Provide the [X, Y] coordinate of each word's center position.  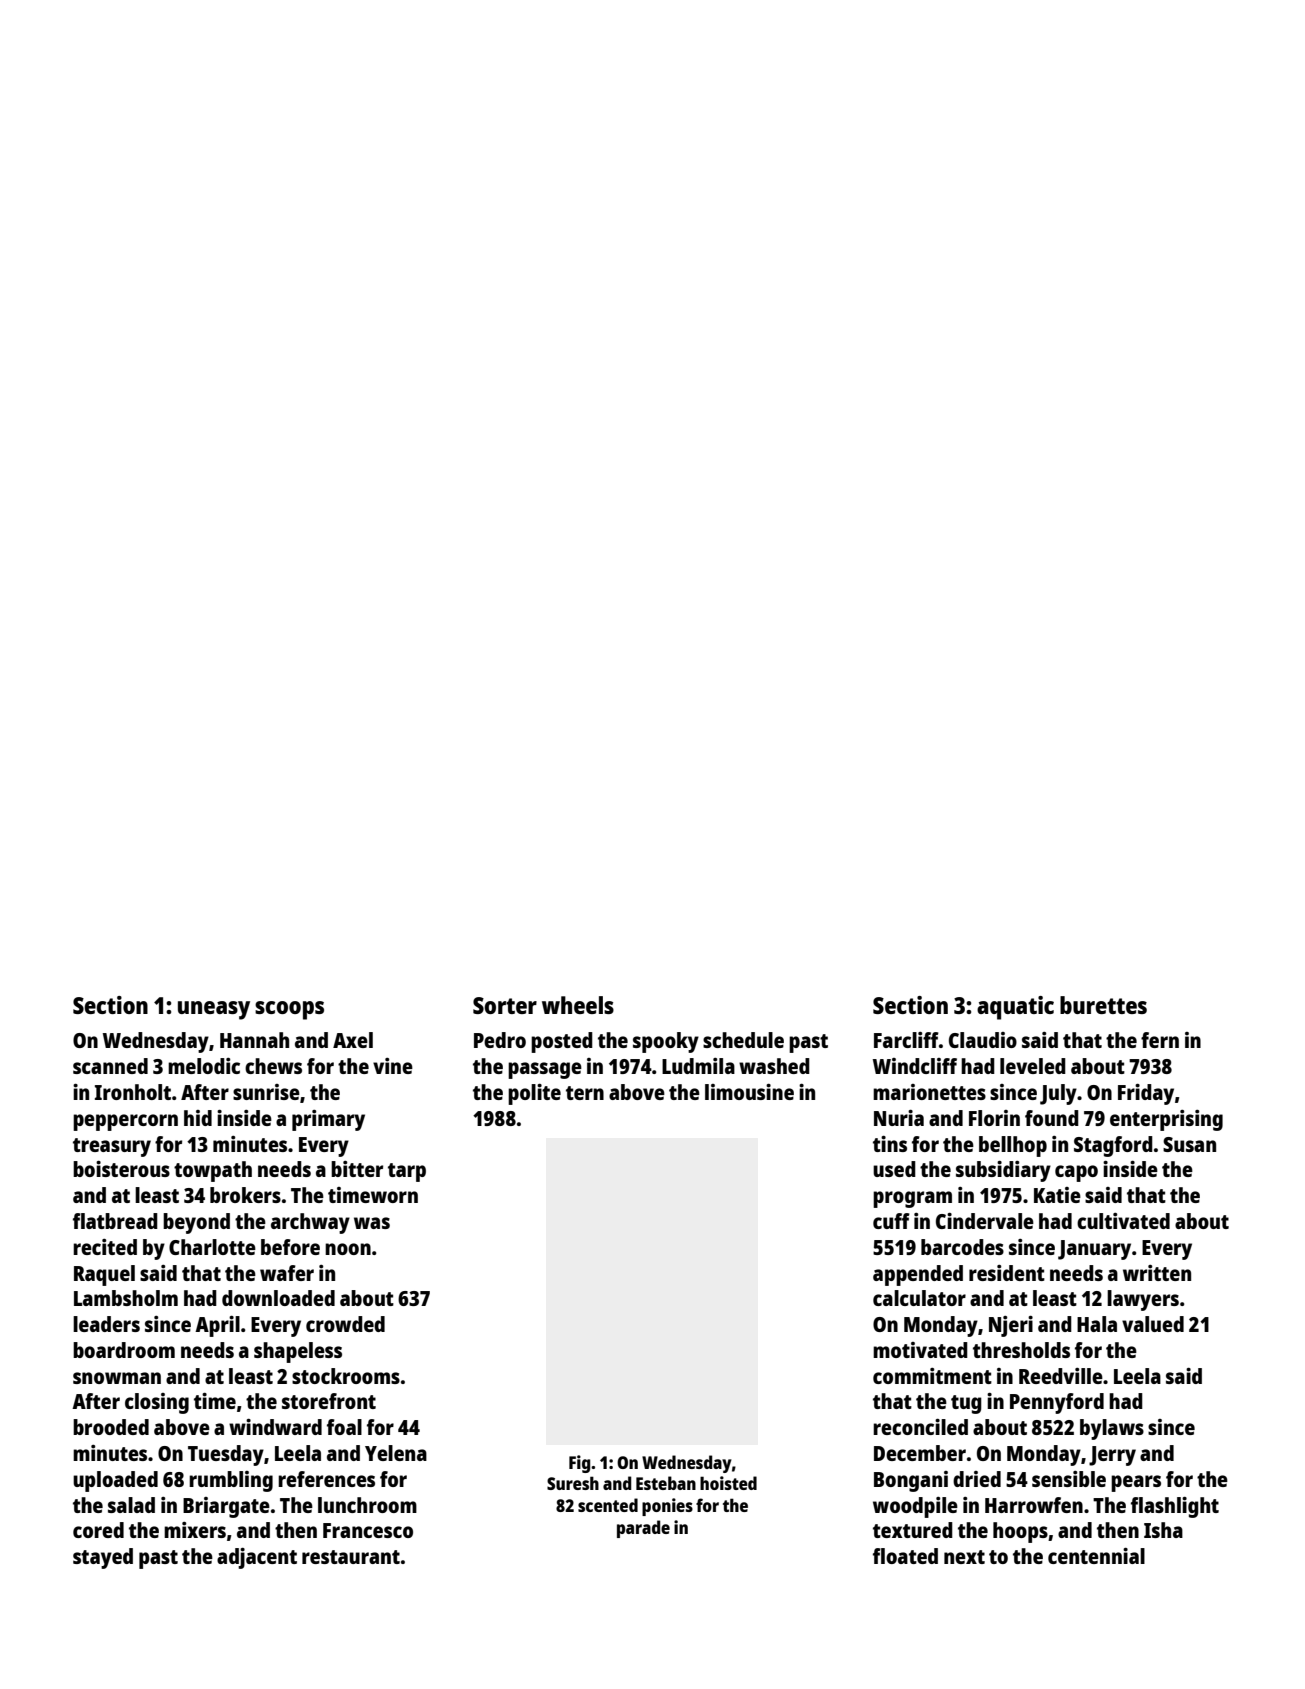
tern [585, 1093]
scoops [289, 1010]
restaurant [351, 1557]
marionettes [929, 1092]
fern [1160, 1040]
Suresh [573, 1483]
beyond [196, 1223]
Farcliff [906, 1040]
